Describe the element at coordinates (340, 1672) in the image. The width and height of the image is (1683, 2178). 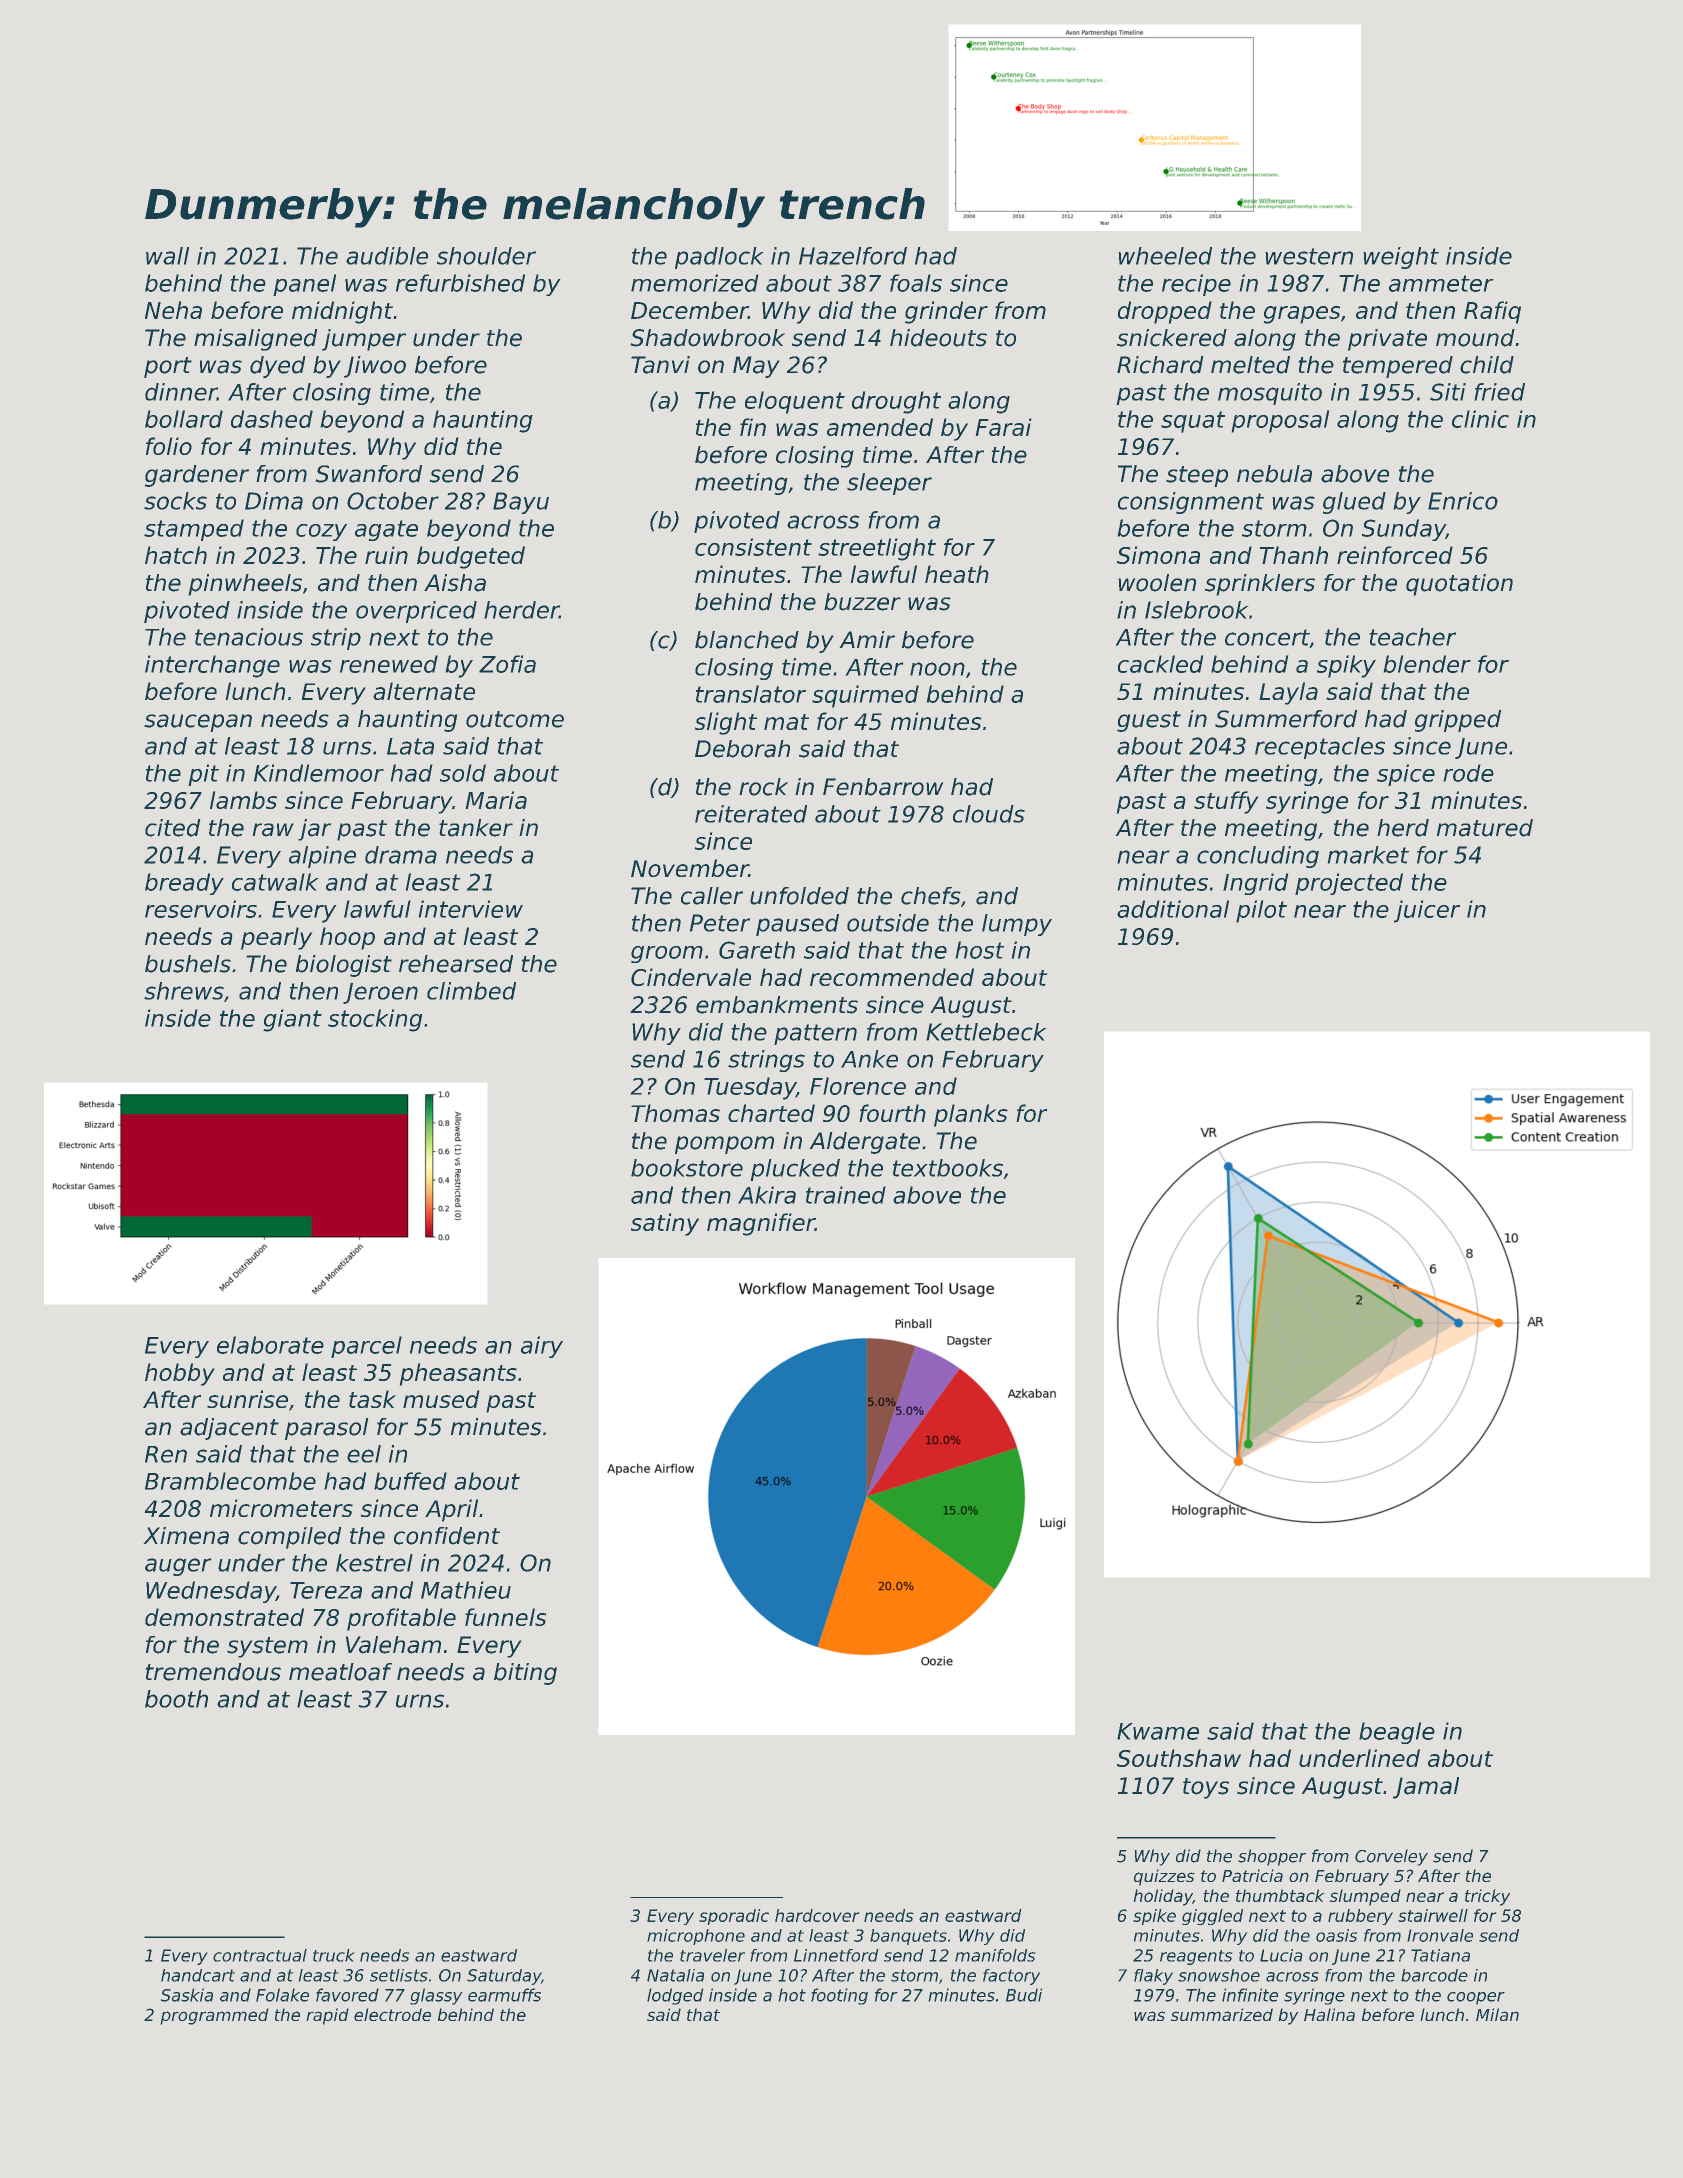
I see `meatloaf` at that location.
